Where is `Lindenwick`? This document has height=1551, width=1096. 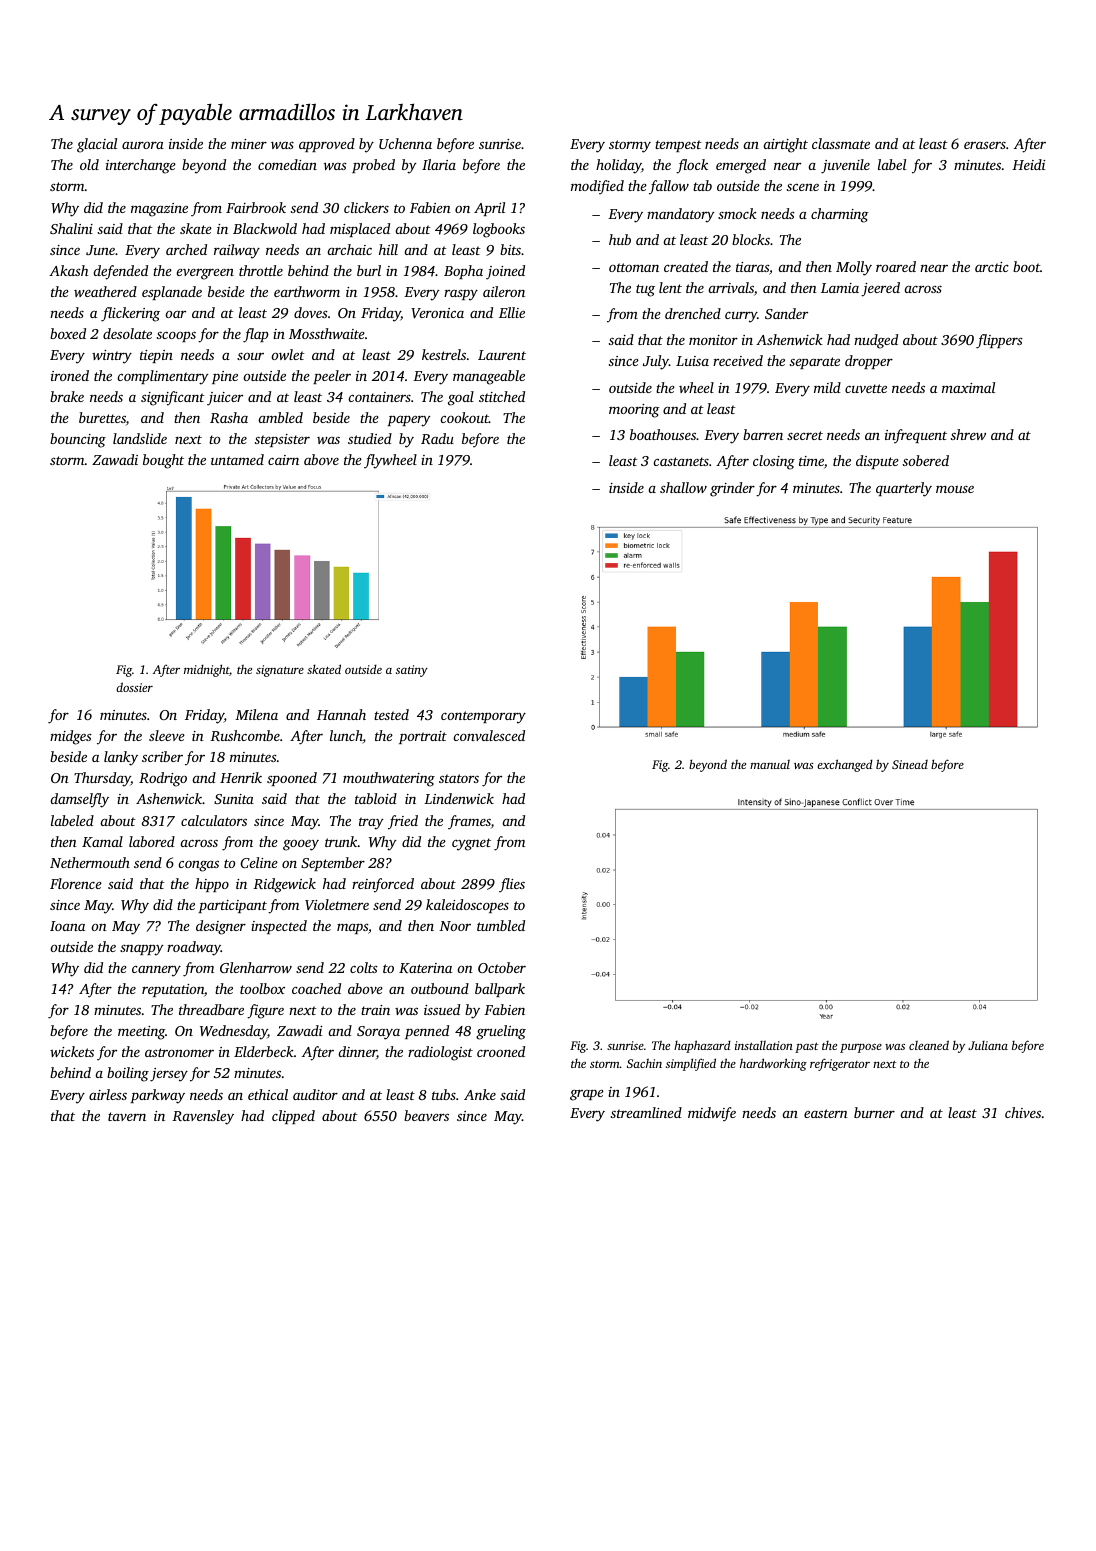 Lindenwick is located at coordinates (459, 798).
